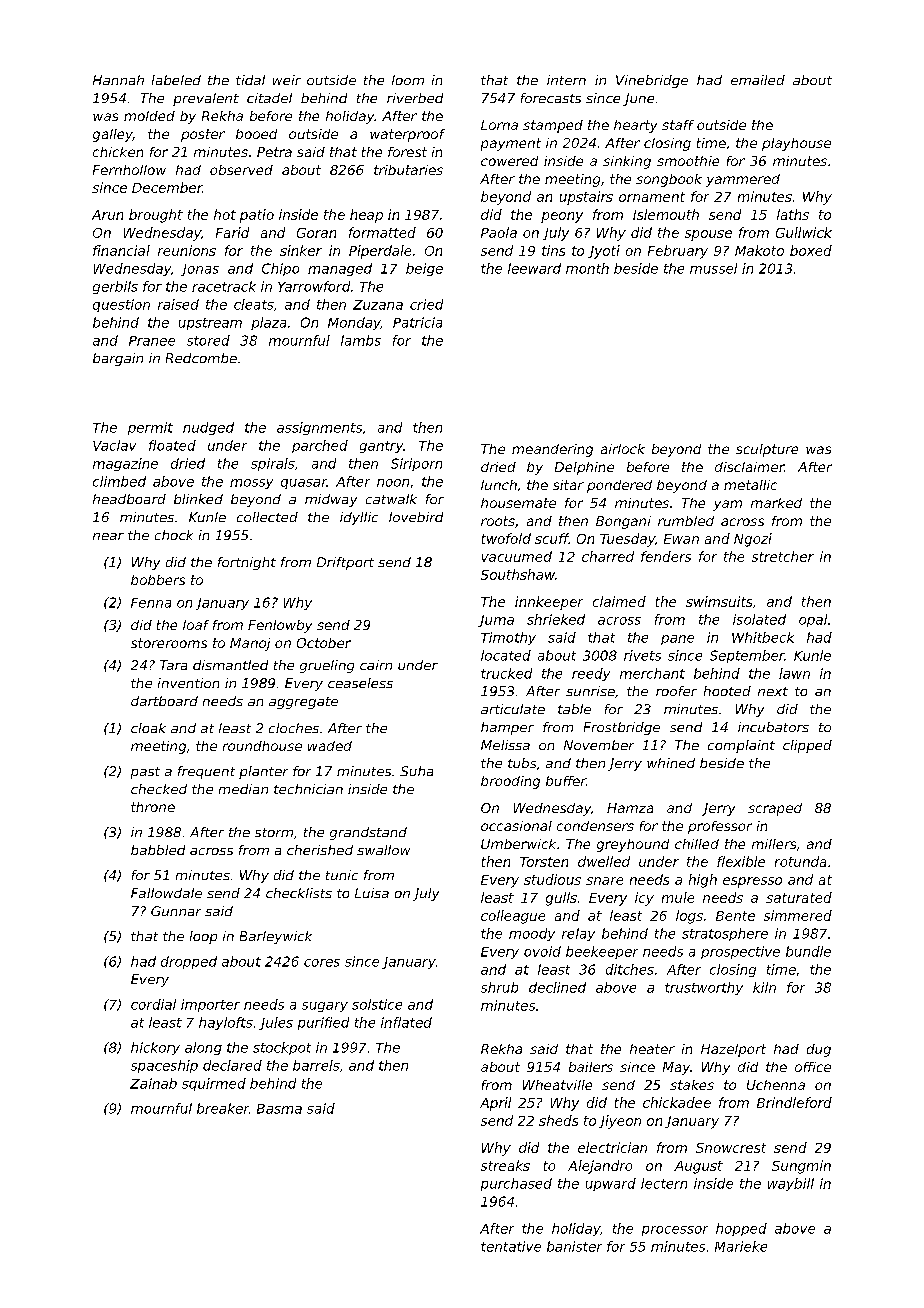  Describe the element at coordinates (108, 536) in the screenshot. I see `near` at that location.
